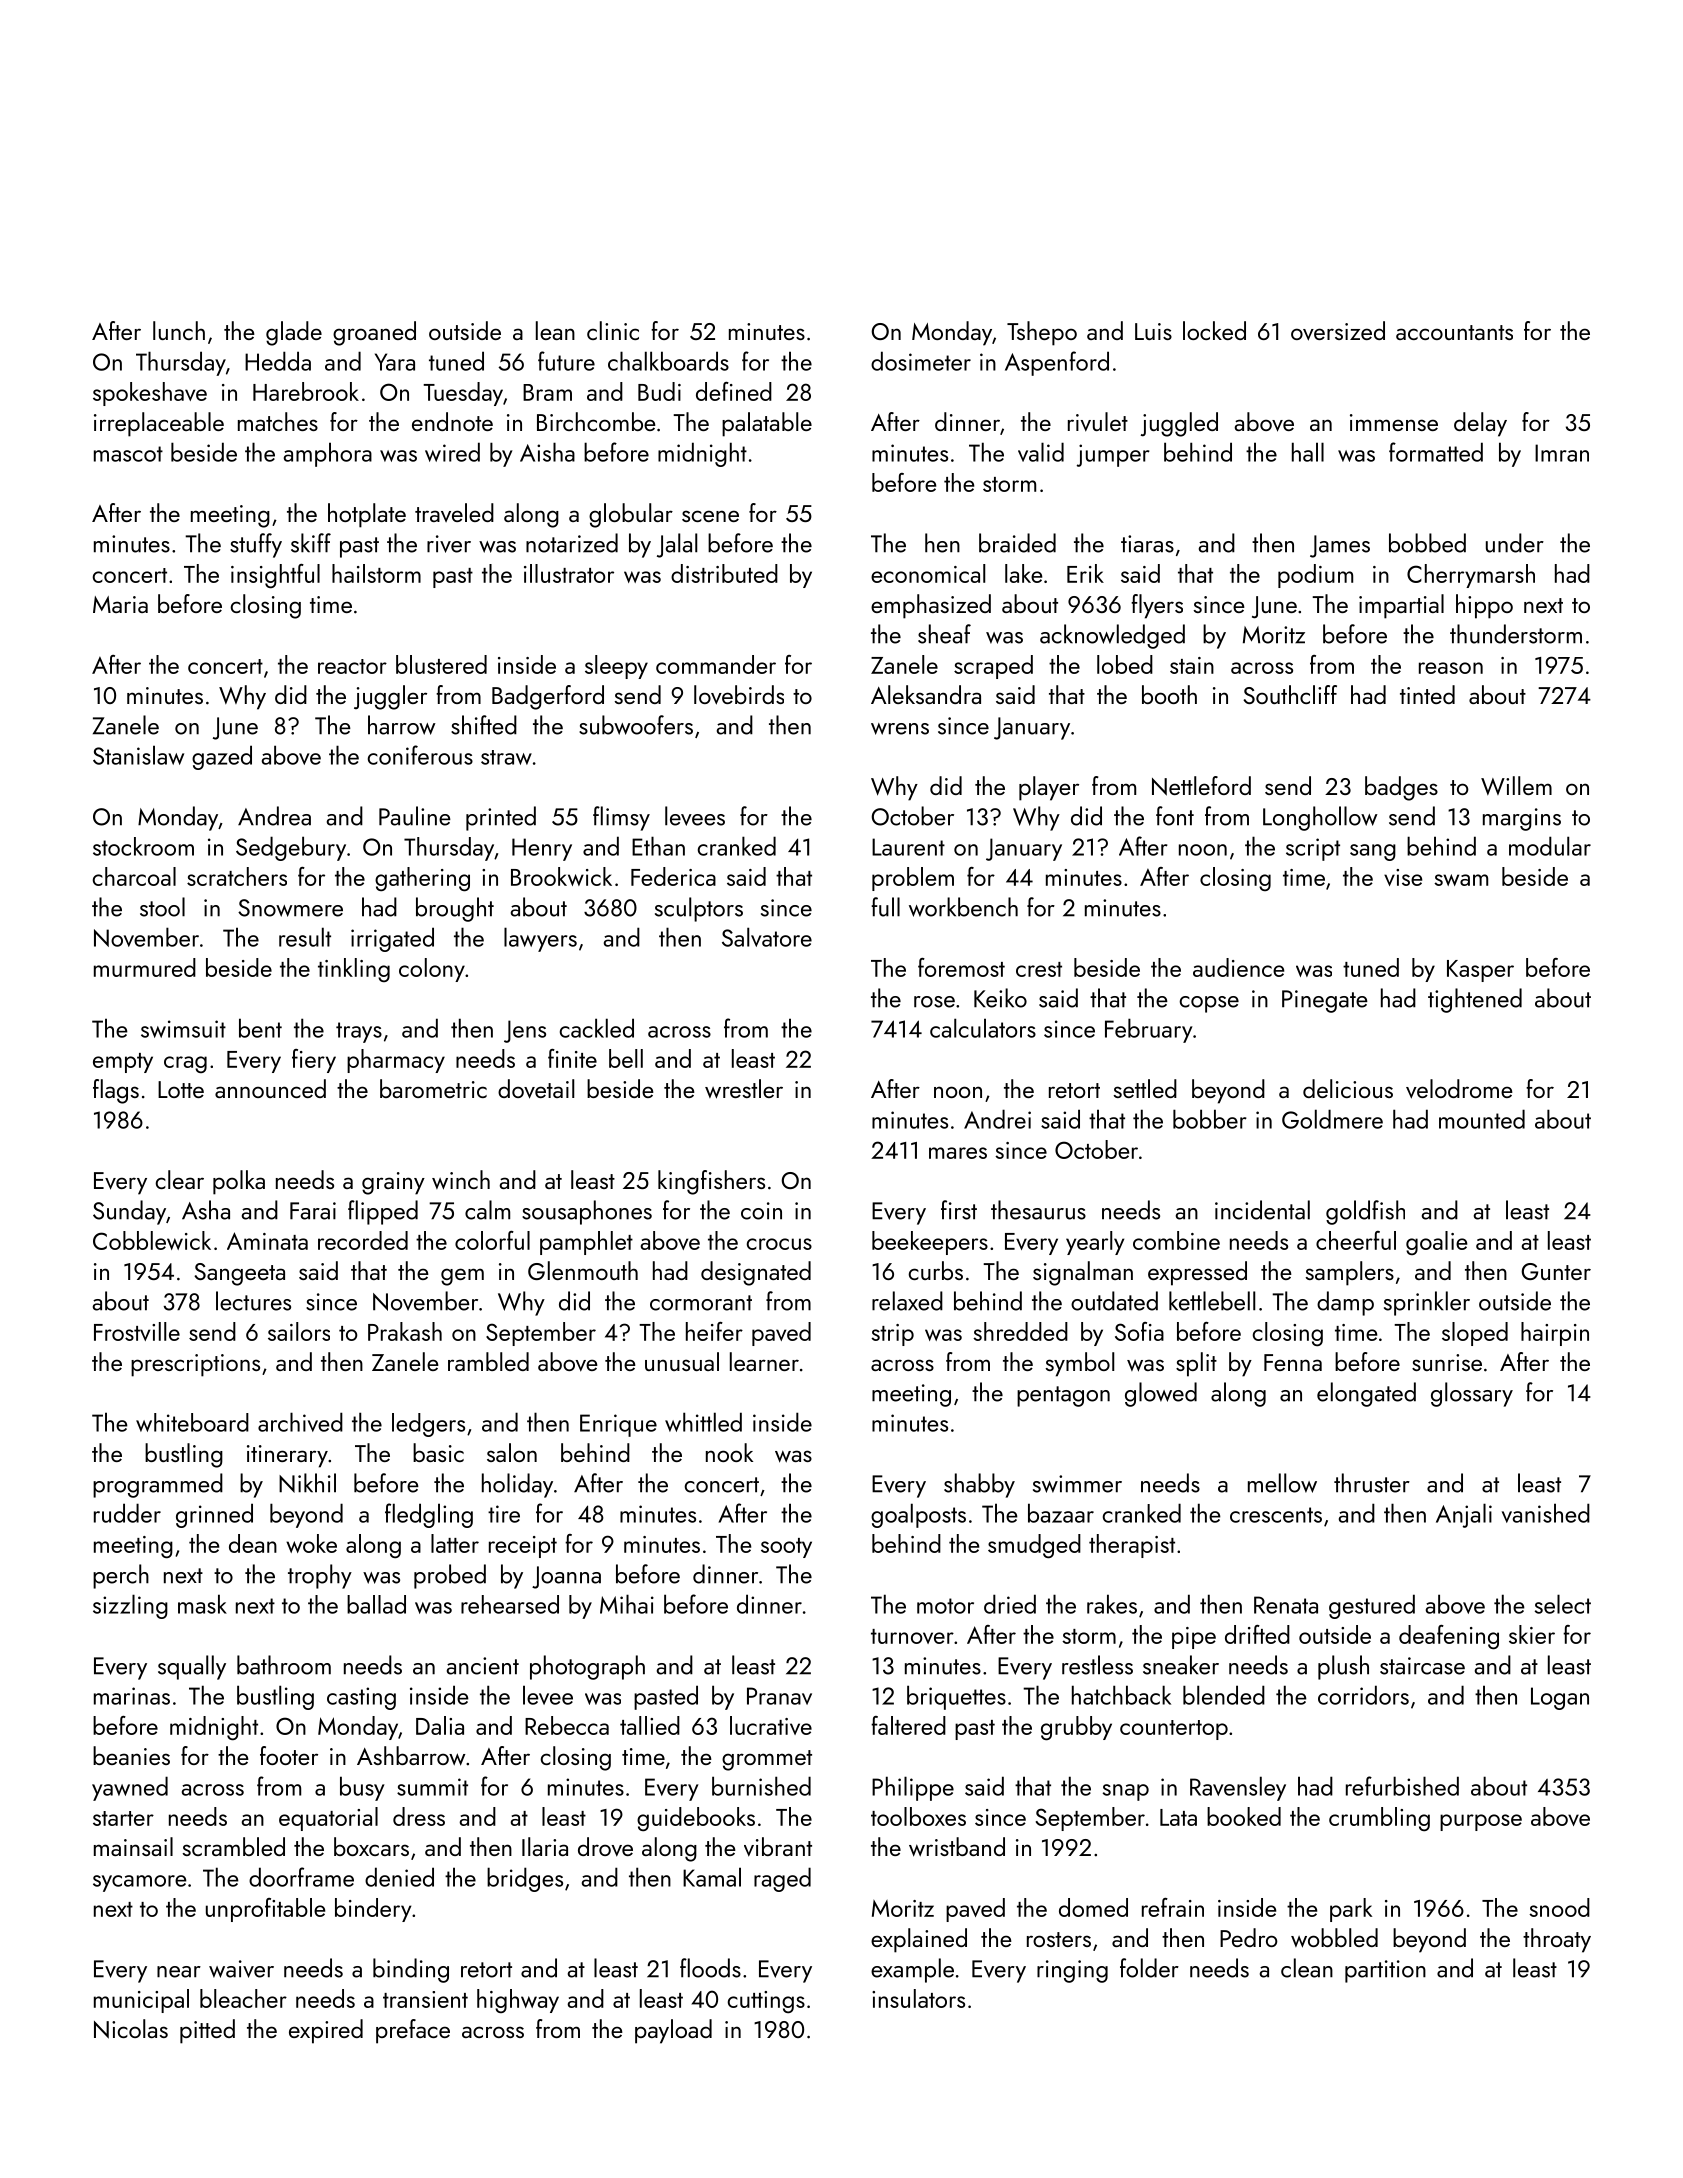 The width and height of the document is (1683, 2178). Describe the element at coordinates (673, 2031) in the document. I see `payload` at that location.
